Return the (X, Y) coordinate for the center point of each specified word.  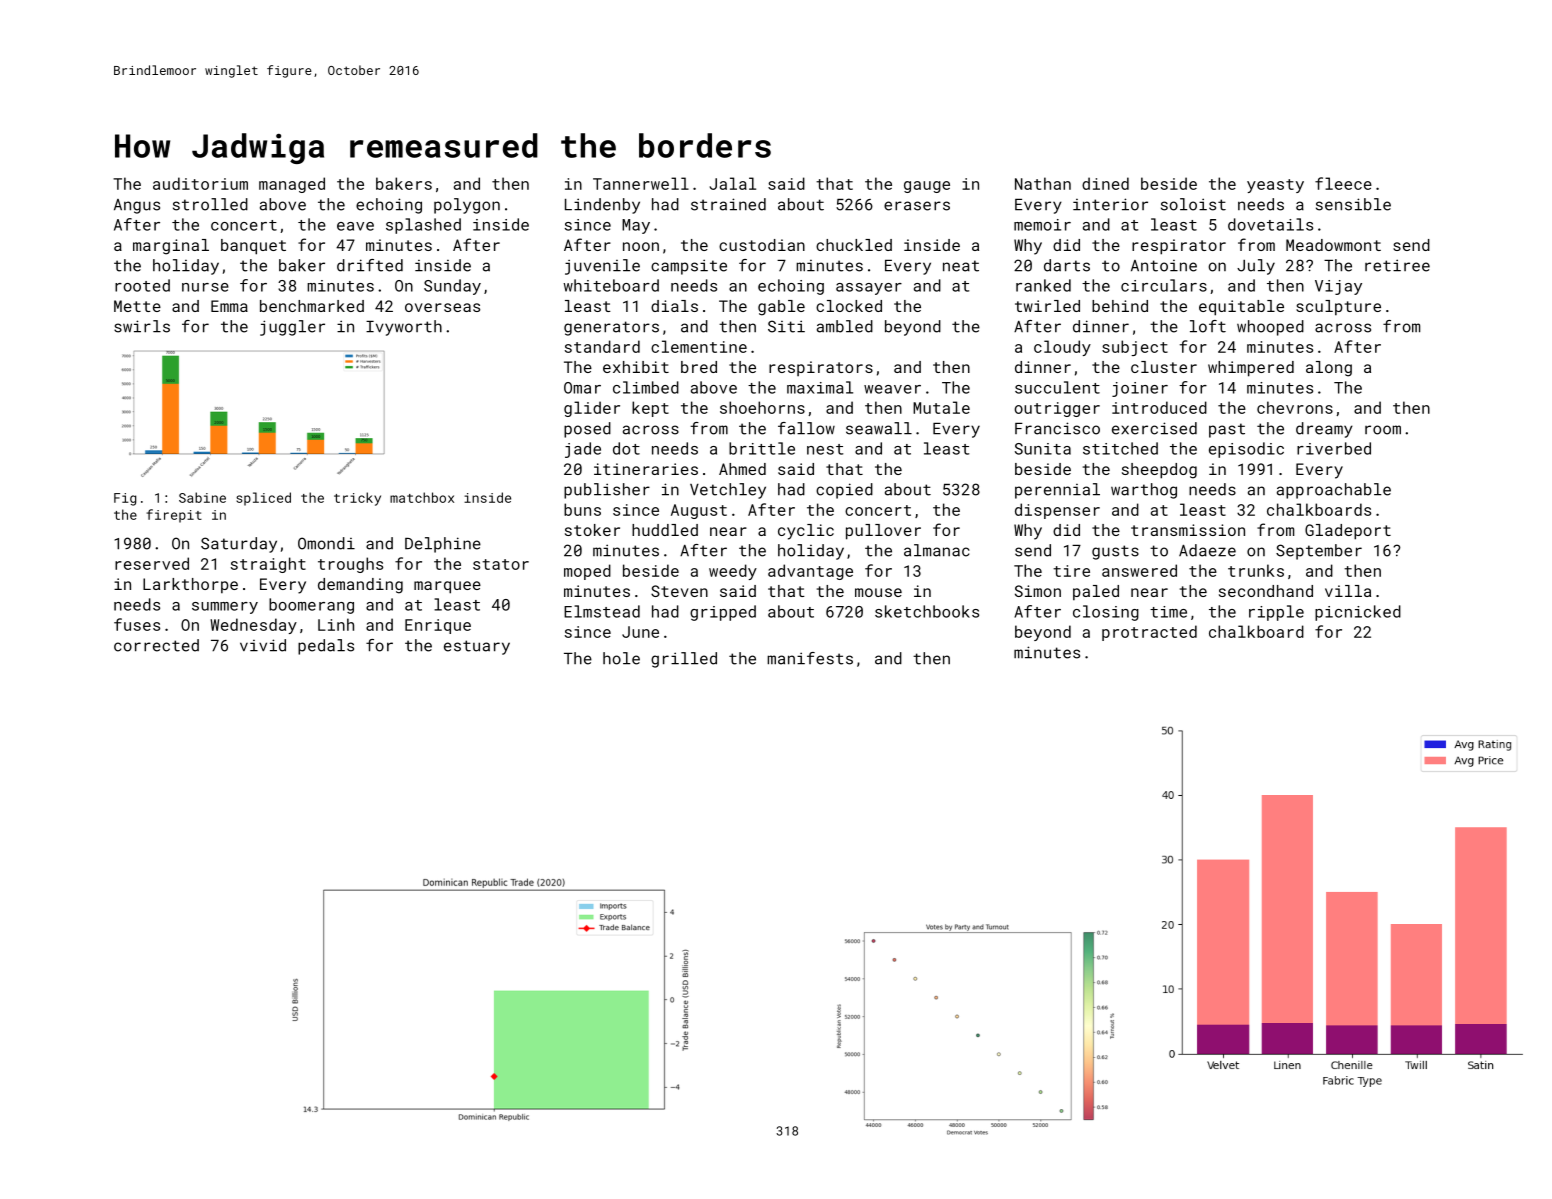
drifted (370, 265)
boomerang (311, 606)
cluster (1164, 367)
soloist (1193, 204)
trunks (1256, 570)
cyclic (806, 532)
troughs (350, 565)
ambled (845, 326)
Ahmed (742, 469)
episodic (1246, 450)
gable (781, 308)
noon (641, 246)
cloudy (1062, 348)
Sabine (202, 497)
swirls (142, 326)
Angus (137, 206)
